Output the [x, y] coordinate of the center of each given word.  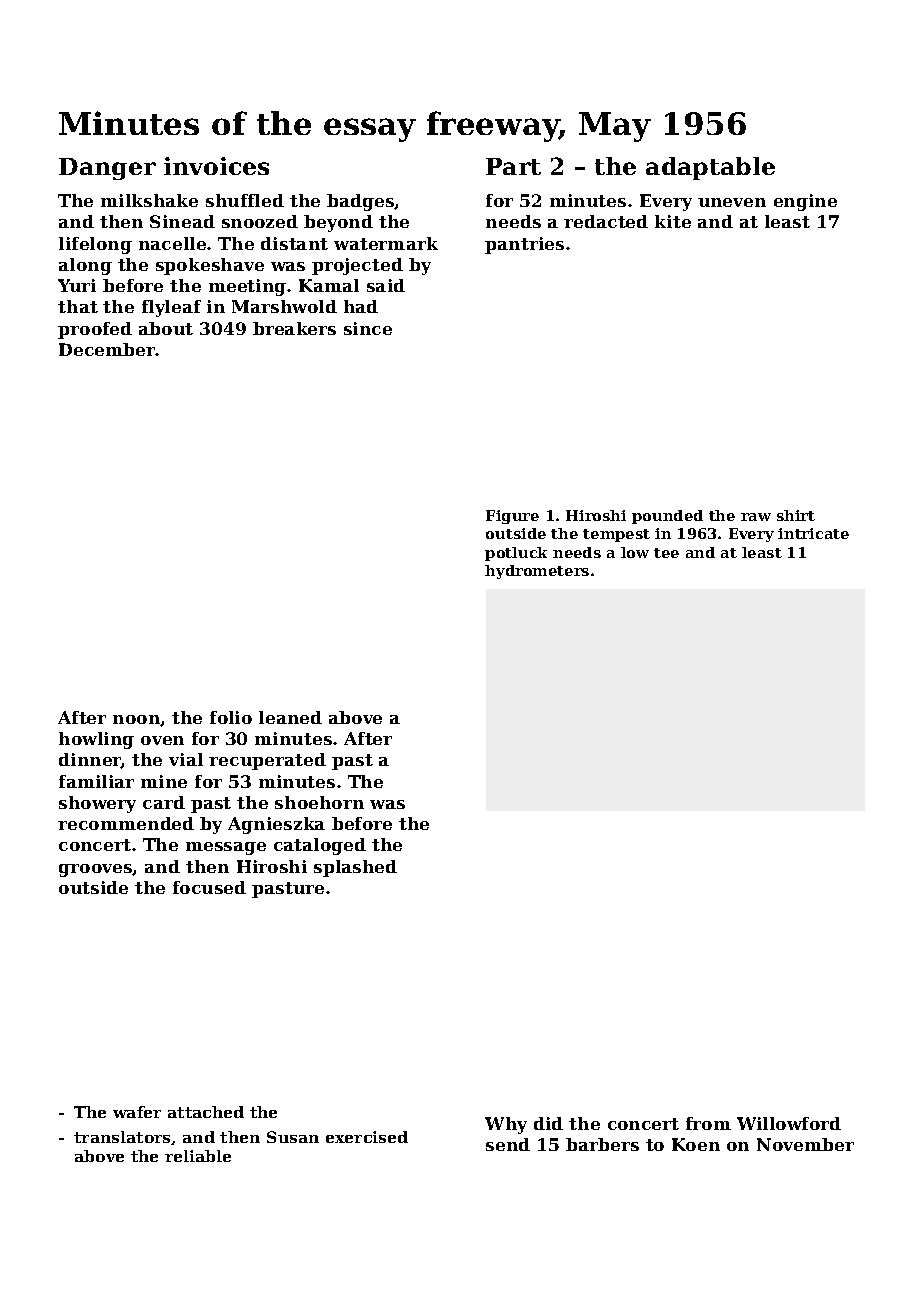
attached [206, 1112]
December [107, 349]
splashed [355, 868]
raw [756, 517]
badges [361, 202]
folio [231, 717]
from [708, 1123]
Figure [512, 517]
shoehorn [319, 802]
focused [209, 887]
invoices [216, 166]
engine [805, 202]
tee [666, 553]
